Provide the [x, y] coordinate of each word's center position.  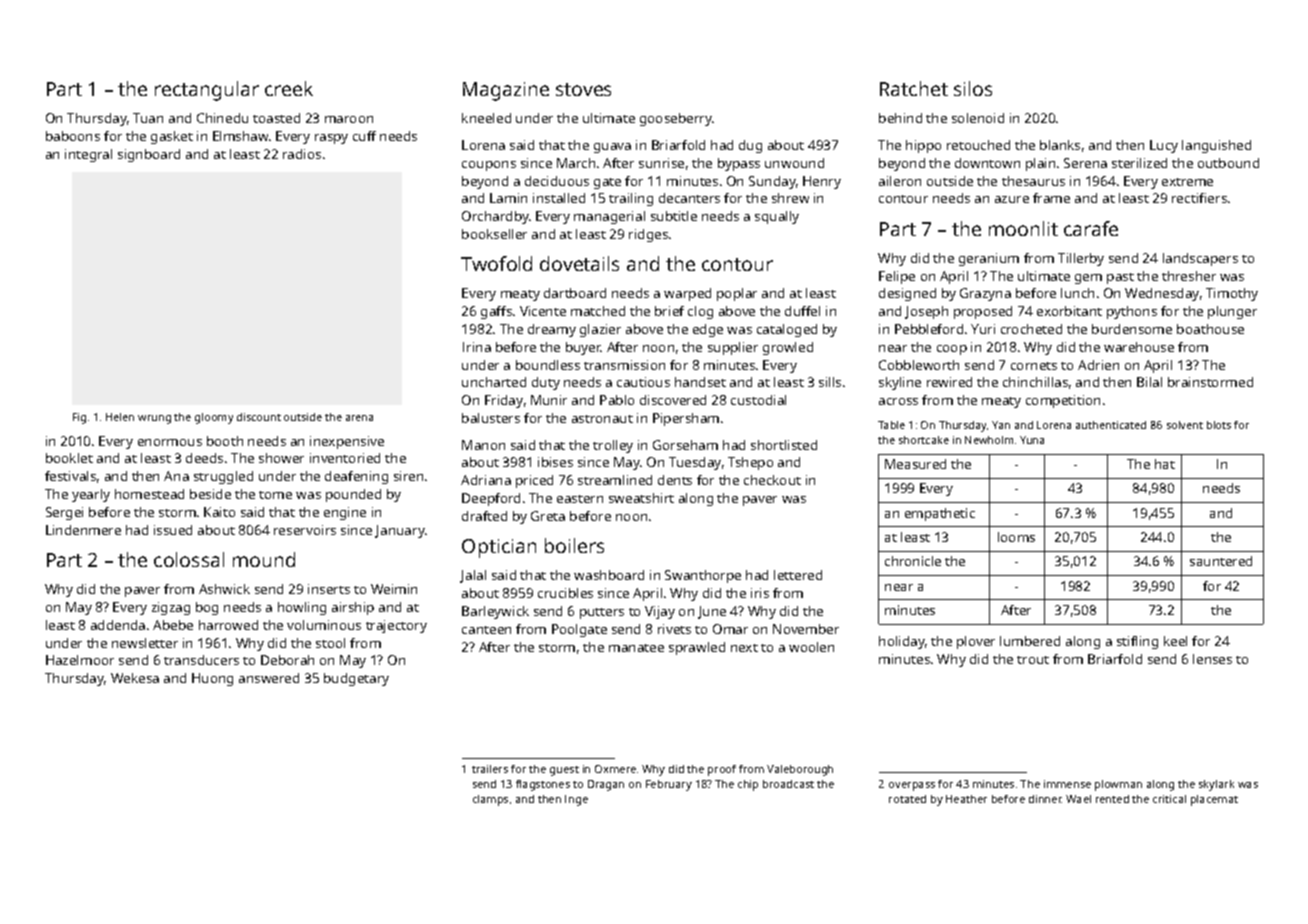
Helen [120, 417]
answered [269, 678]
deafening [356, 477]
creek [289, 88]
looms [1016, 537]
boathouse [1210, 329]
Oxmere [615, 769]
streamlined [615, 480]
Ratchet [914, 88]
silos [973, 88]
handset [700, 382]
